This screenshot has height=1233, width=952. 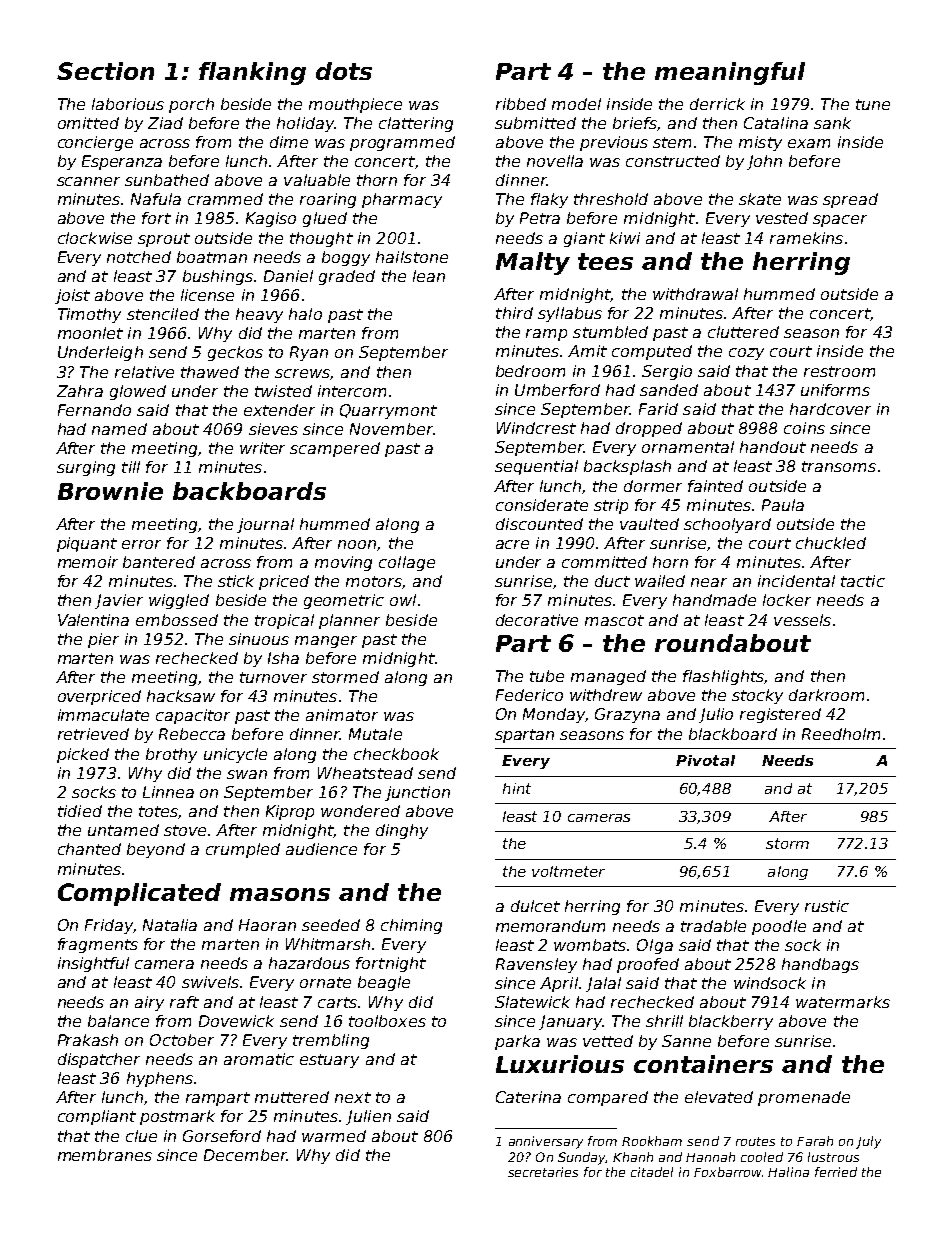 I want to click on swan, so click(x=247, y=774).
